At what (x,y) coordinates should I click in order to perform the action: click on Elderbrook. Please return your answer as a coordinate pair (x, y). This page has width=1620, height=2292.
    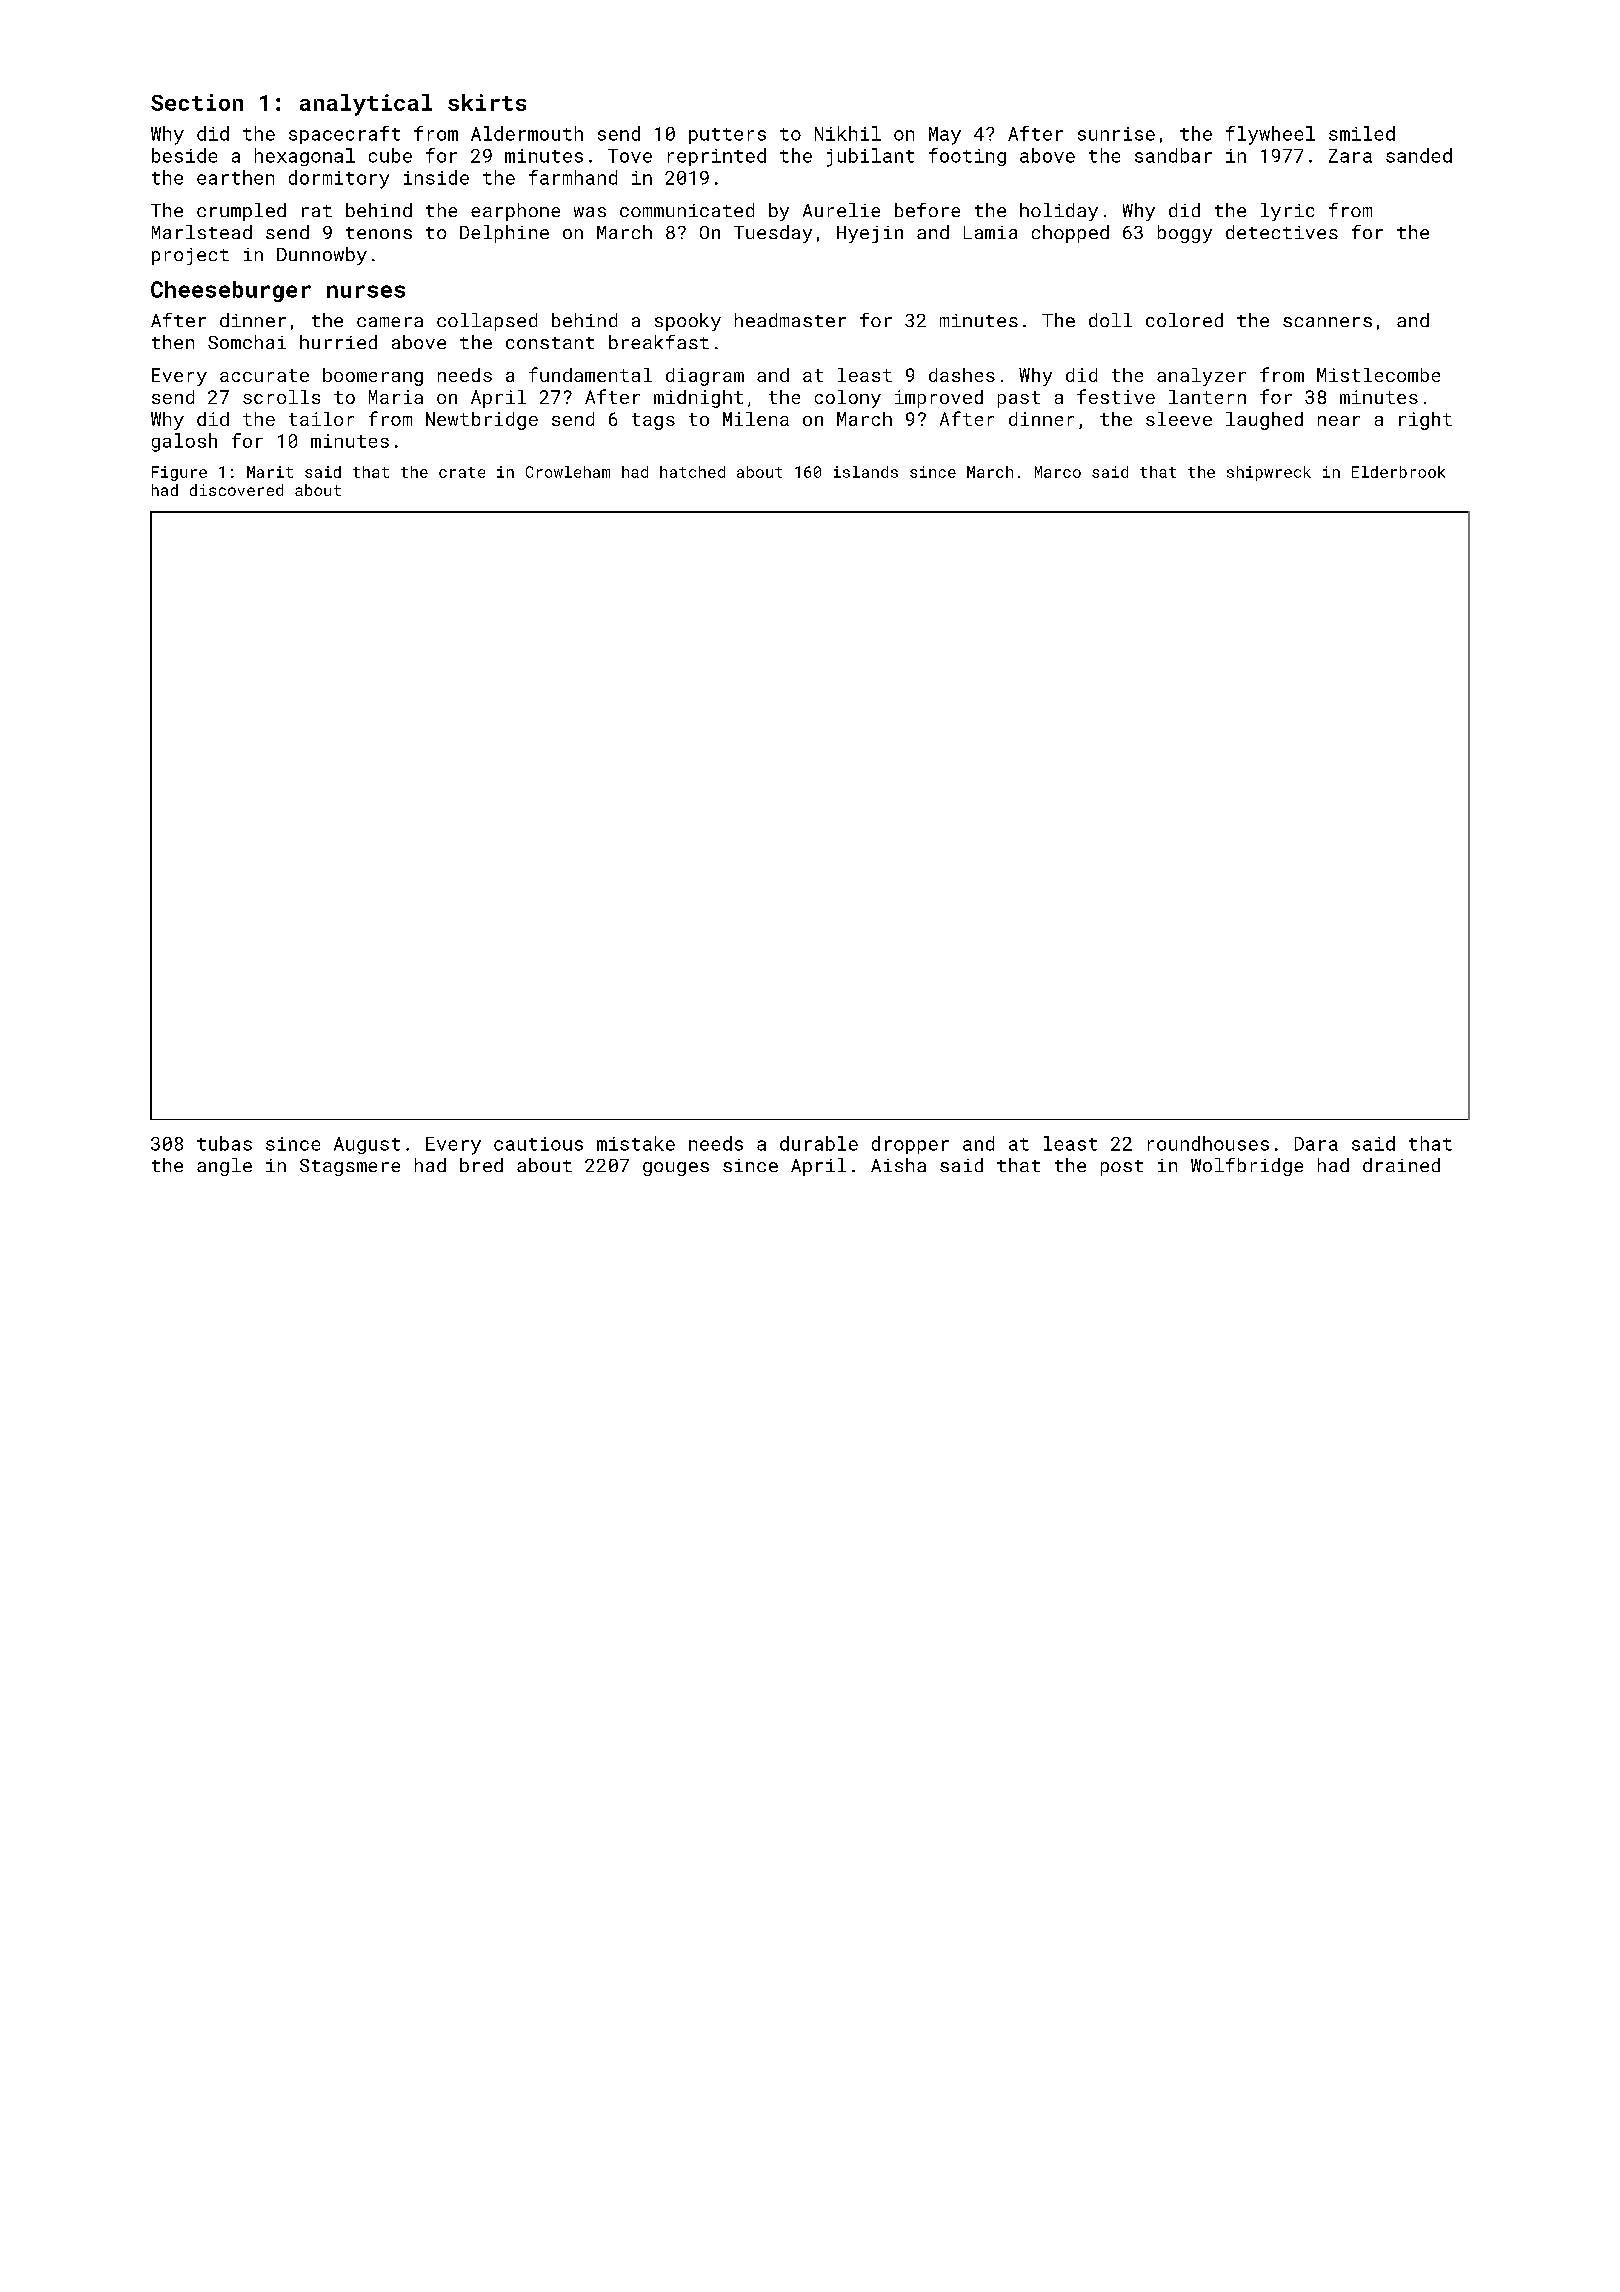
    Looking at the image, I should click on (1398, 472).
